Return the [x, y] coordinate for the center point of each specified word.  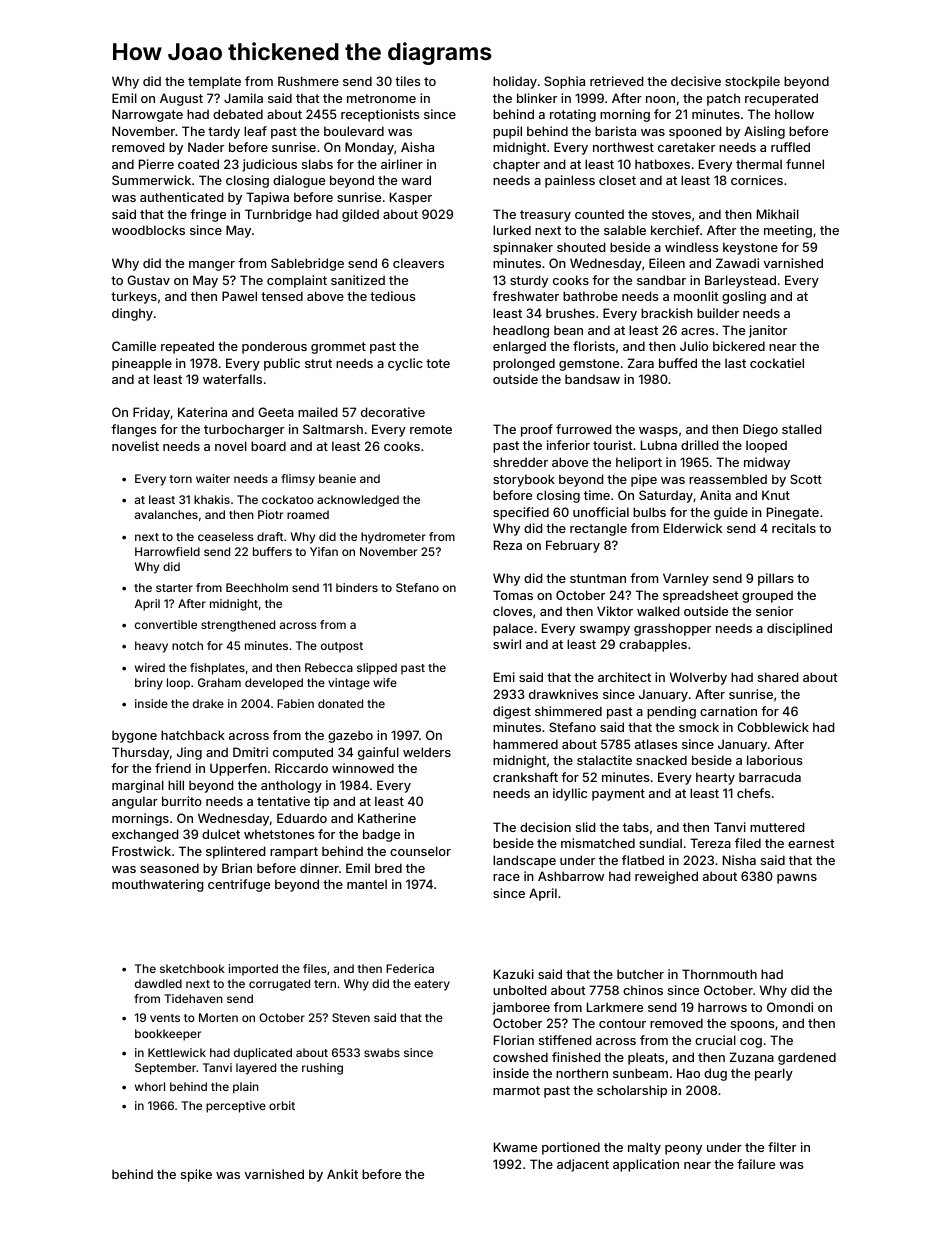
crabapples [653, 645]
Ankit [342, 1174]
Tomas [513, 595]
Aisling [764, 132]
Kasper [411, 198]
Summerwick [151, 180]
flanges [133, 430]
